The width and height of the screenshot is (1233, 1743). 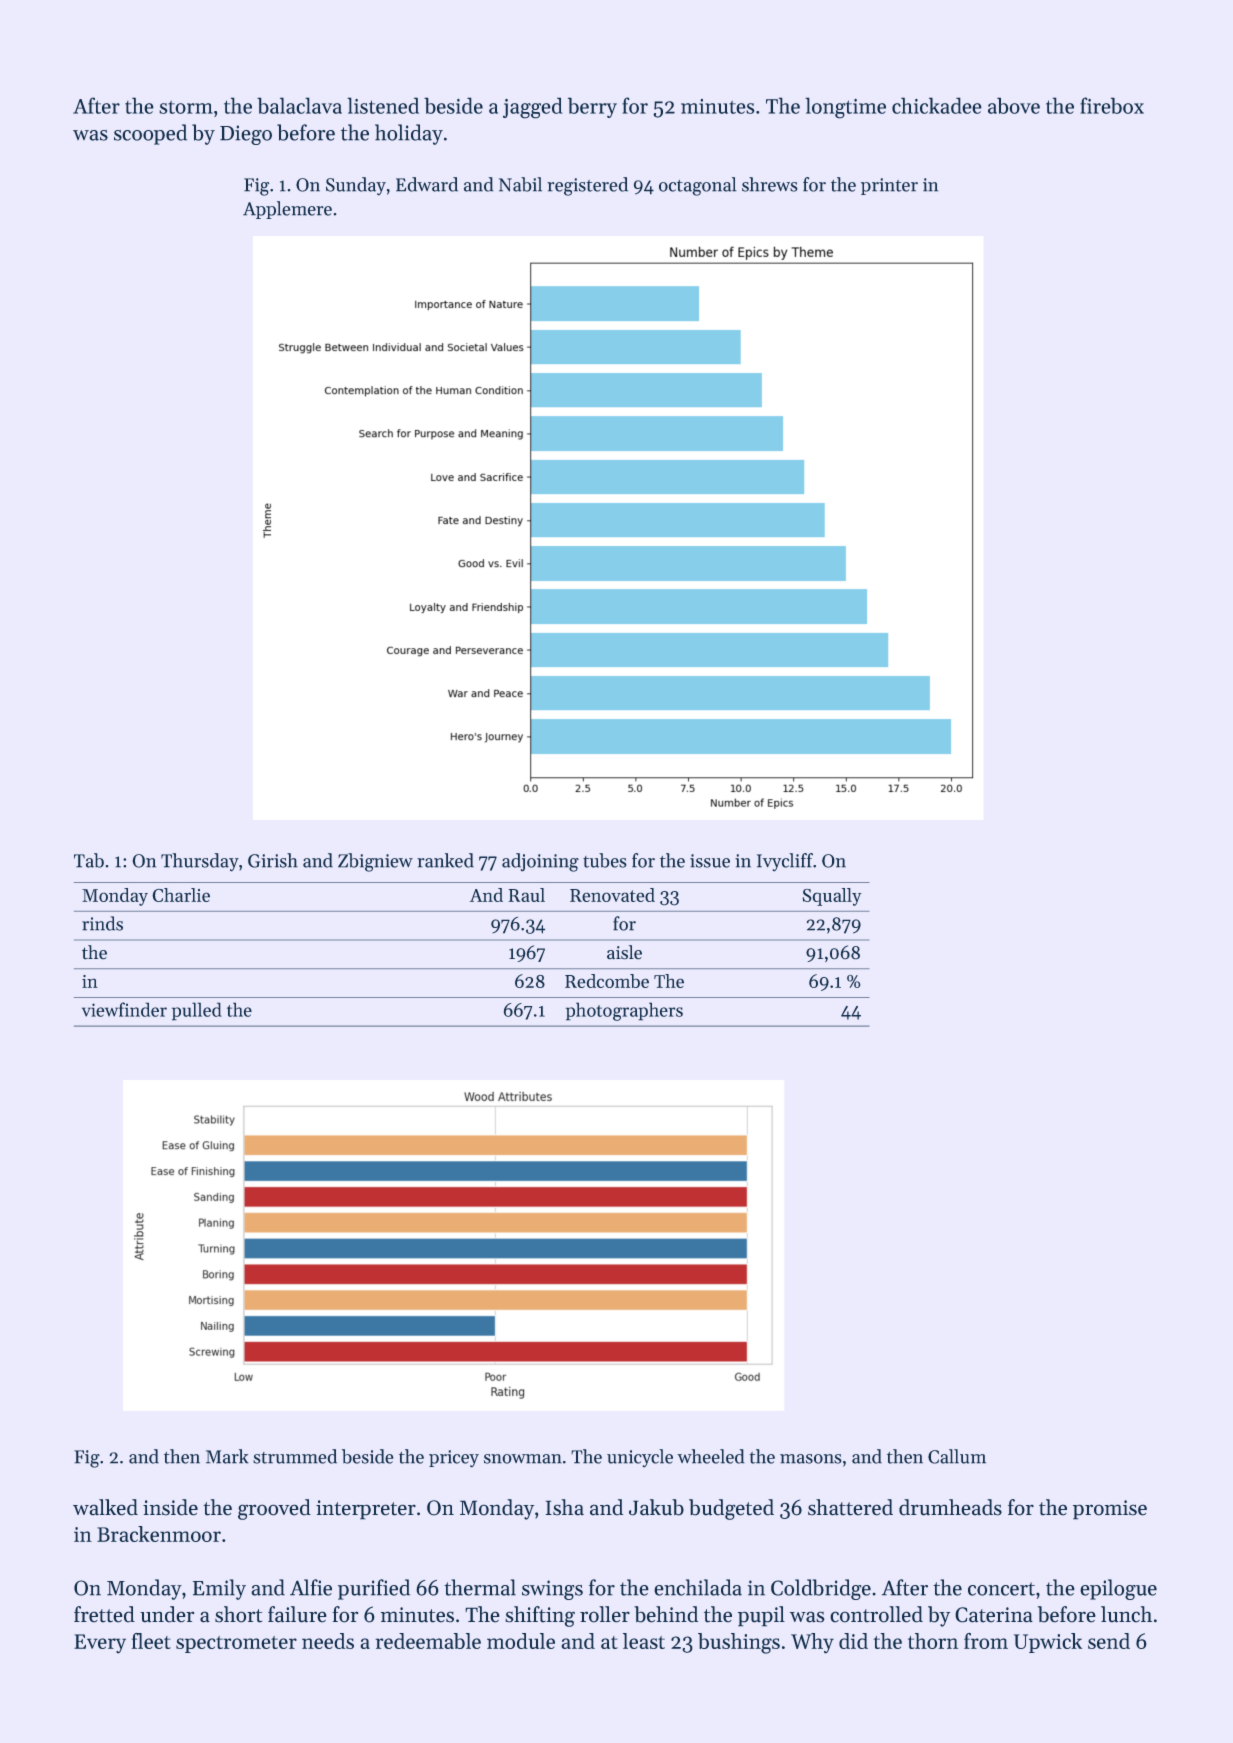 What do you see at coordinates (832, 897) in the screenshot?
I see `Squally` at bounding box center [832, 897].
